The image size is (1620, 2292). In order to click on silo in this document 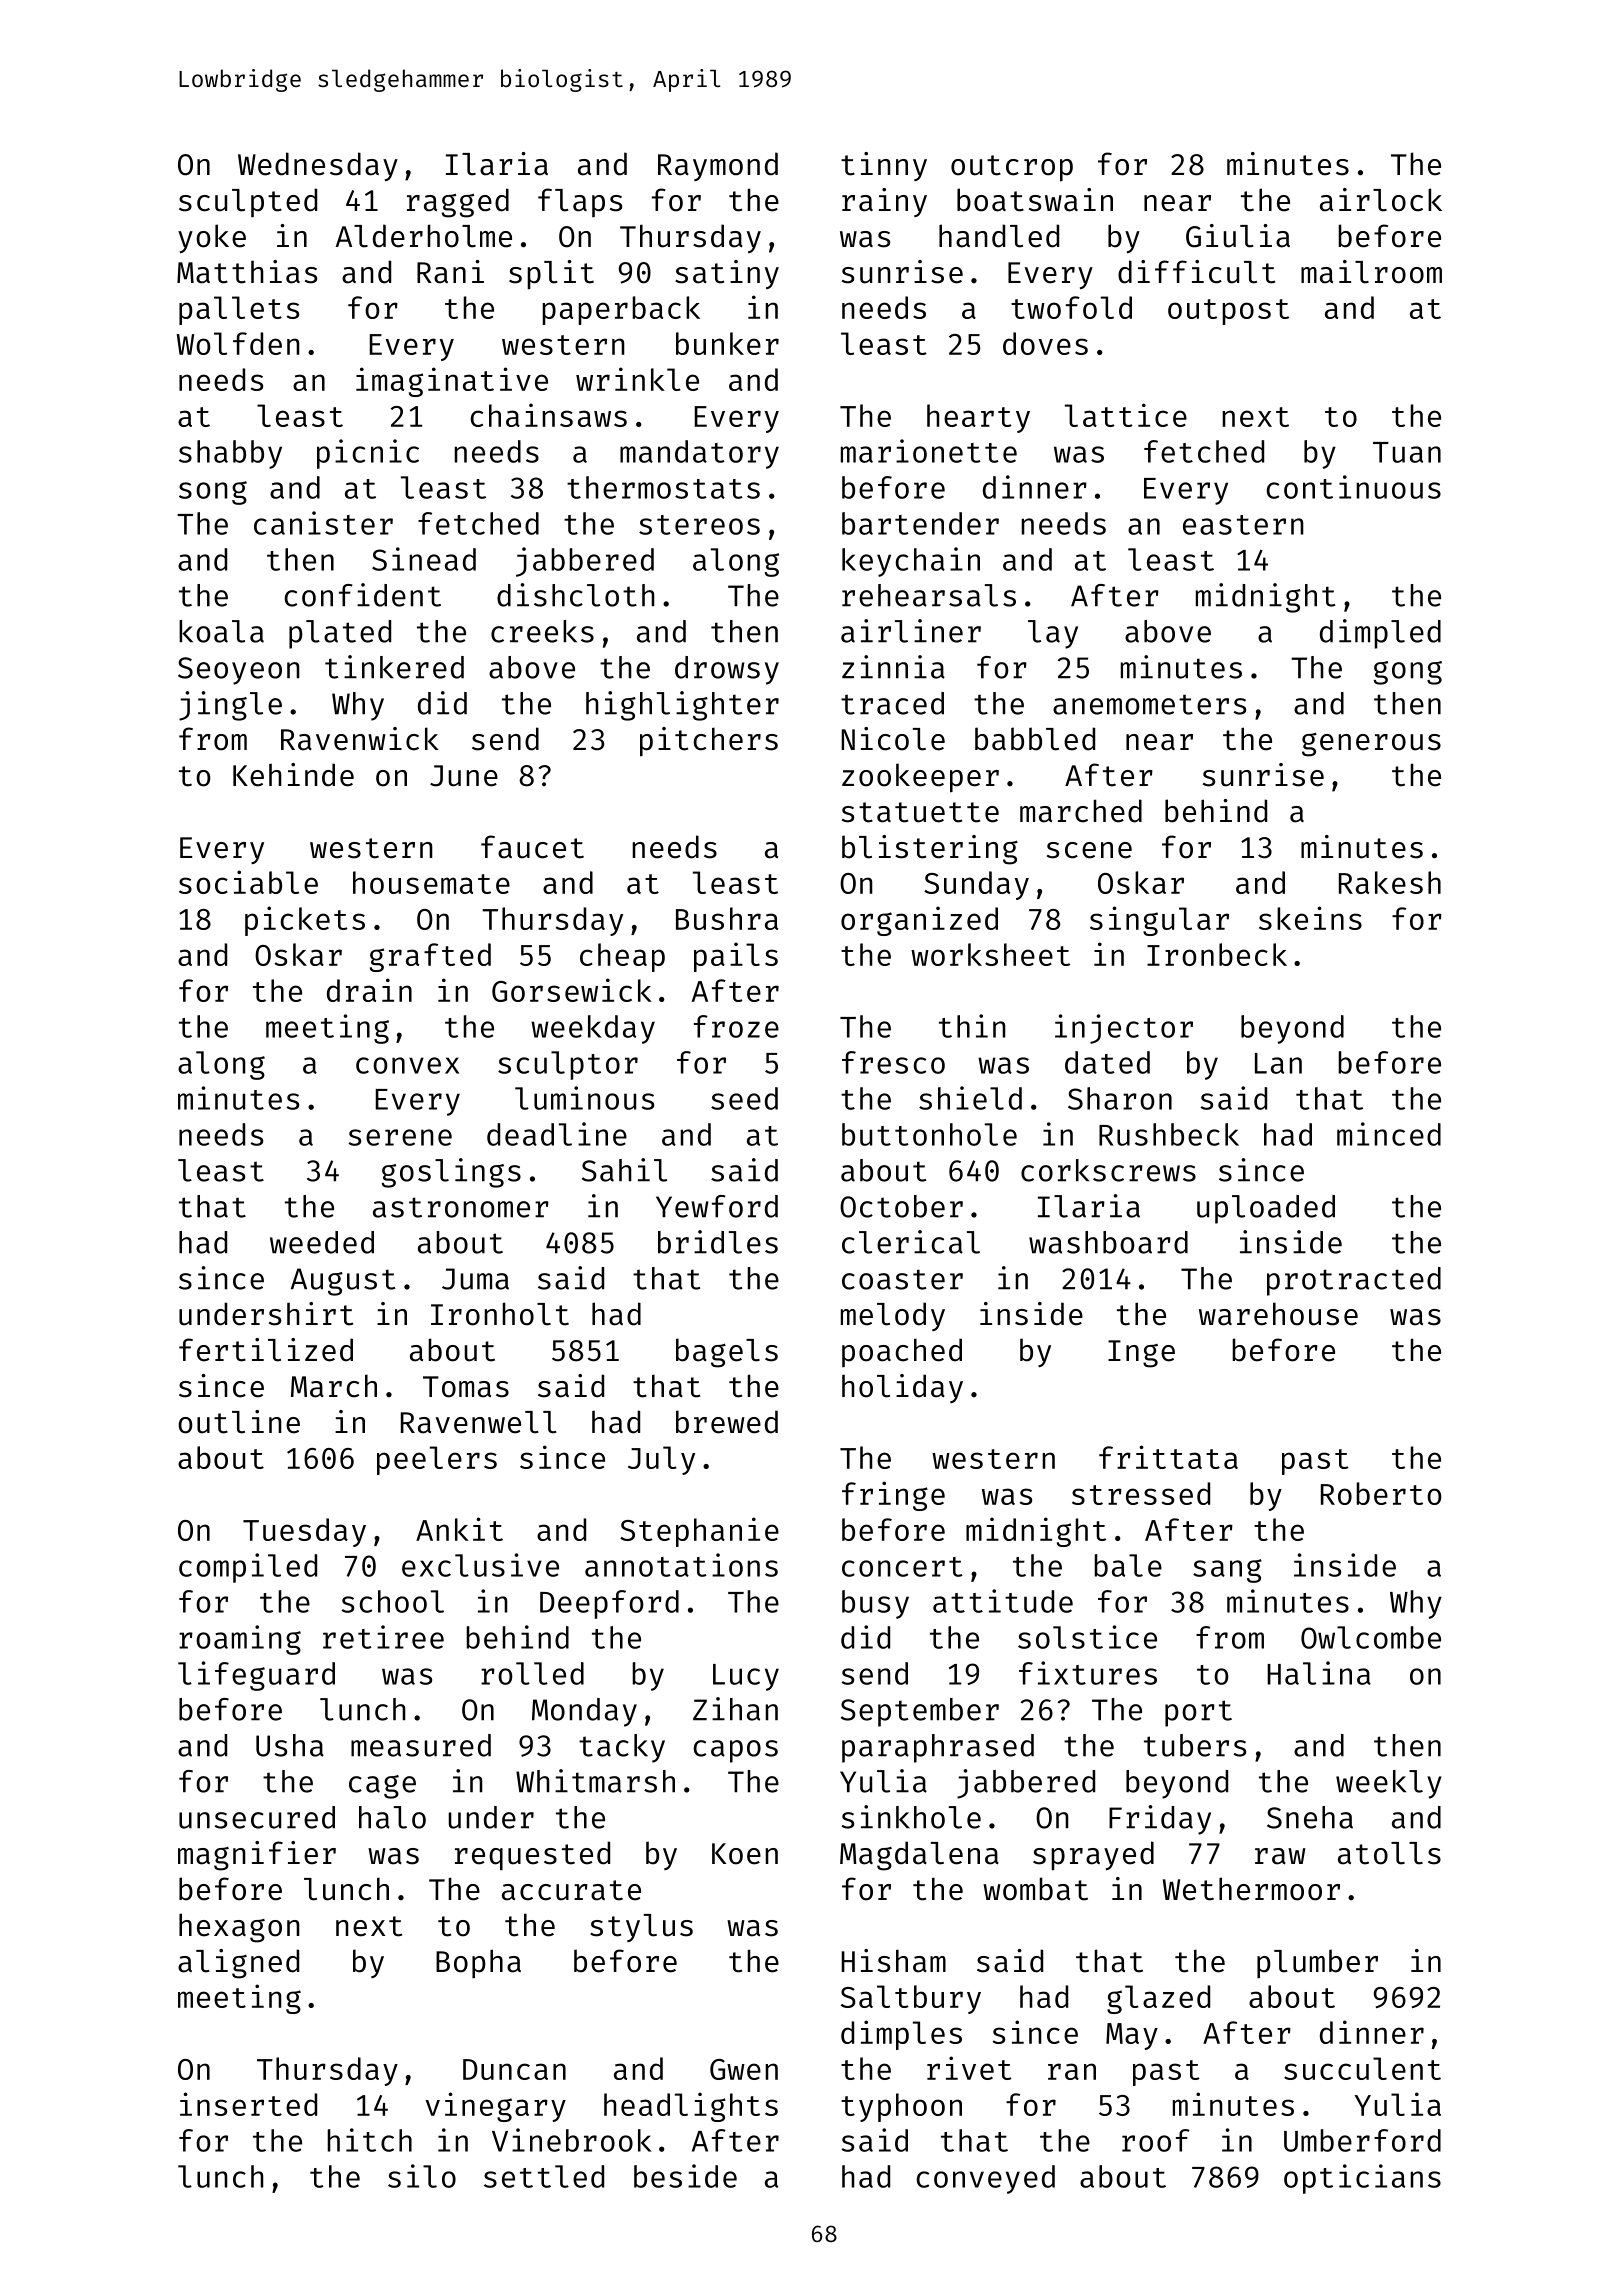, I will do `click(422, 2176)`.
